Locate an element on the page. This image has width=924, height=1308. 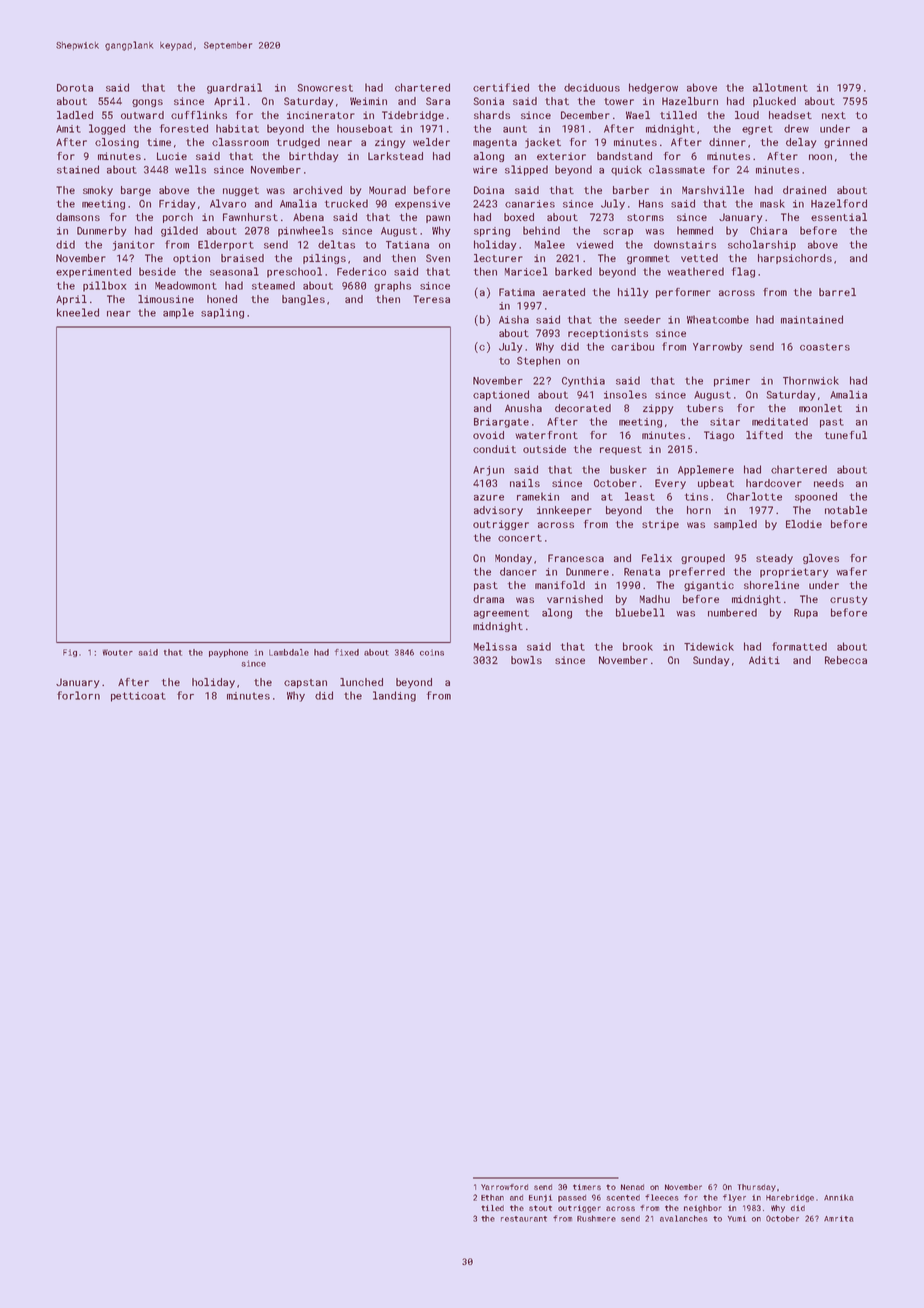
graphs is located at coordinates (392, 286).
